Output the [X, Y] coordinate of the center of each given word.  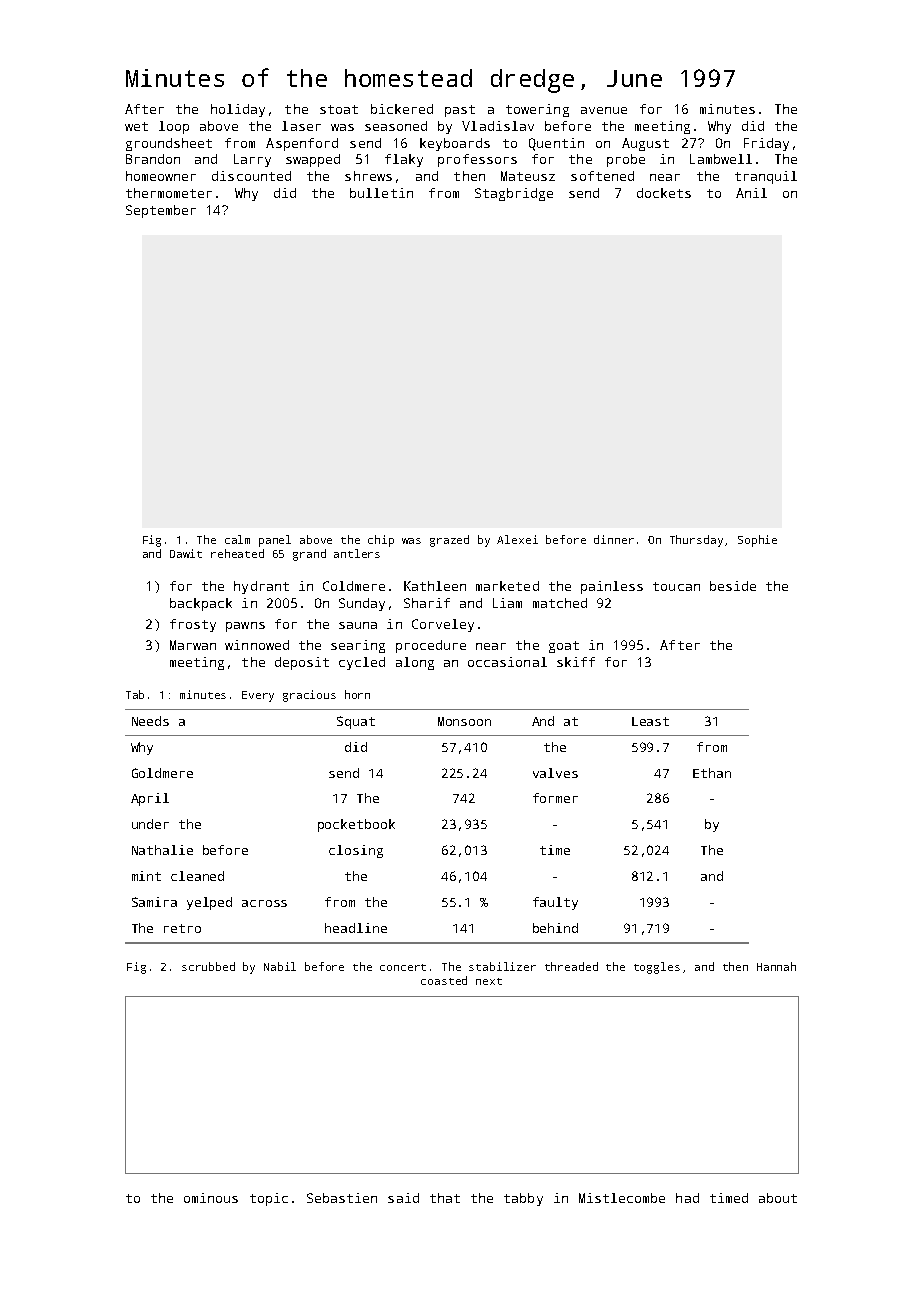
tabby [523, 1199]
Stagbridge [514, 194]
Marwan [193, 645]
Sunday [362, 604]
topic [269, 1199]
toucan [676, 586]
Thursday [696, 541]
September [161, 211]
